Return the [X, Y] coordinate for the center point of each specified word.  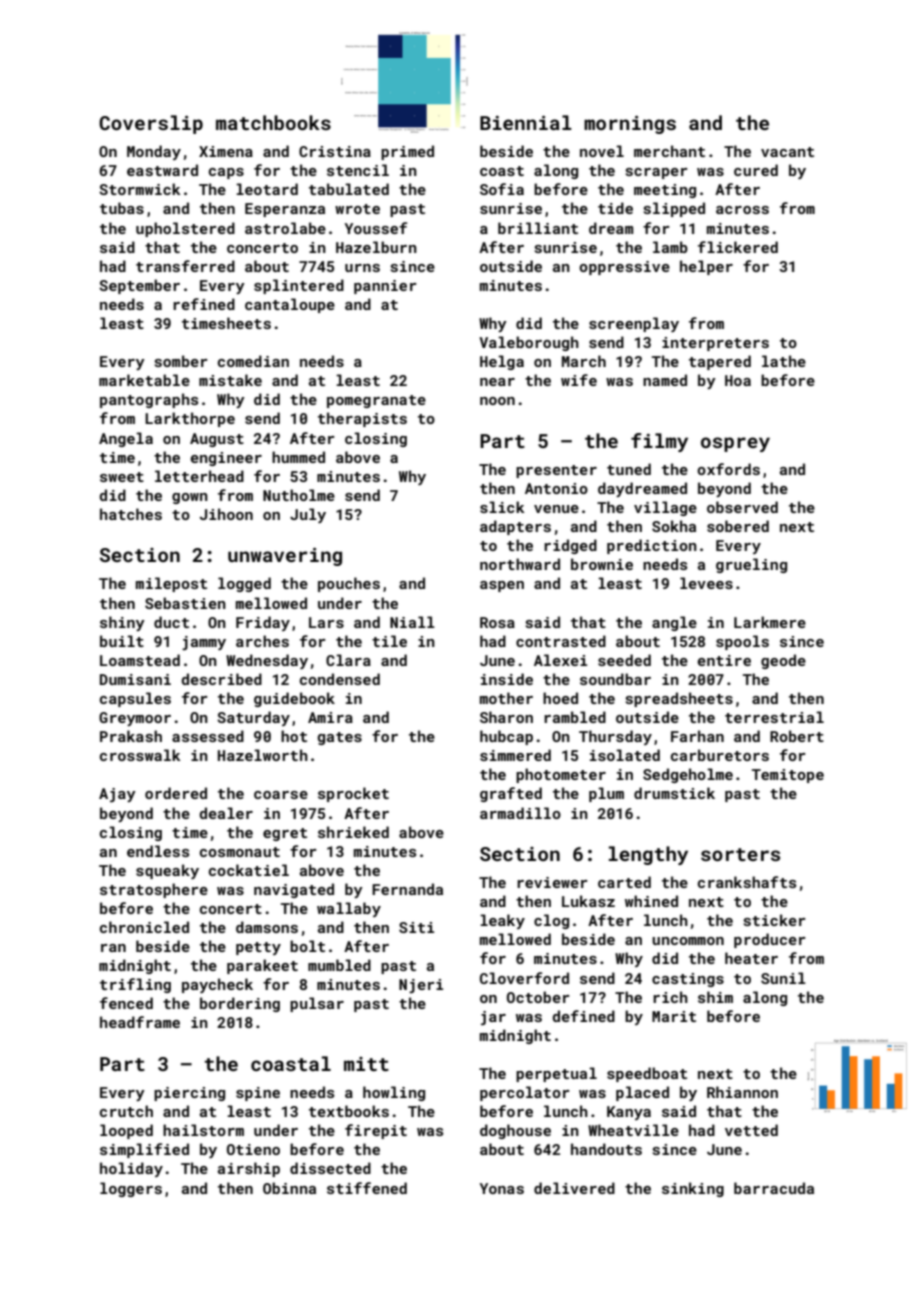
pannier [385, 287]
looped [126, 1131]
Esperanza [285, 210]
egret [285, 834]
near [497, 382]
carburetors [720, 755]
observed [742, 507]
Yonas [502, 1188]
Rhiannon [742, 1092]
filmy [659, 442]
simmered [515, 755]
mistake [230, 380]
